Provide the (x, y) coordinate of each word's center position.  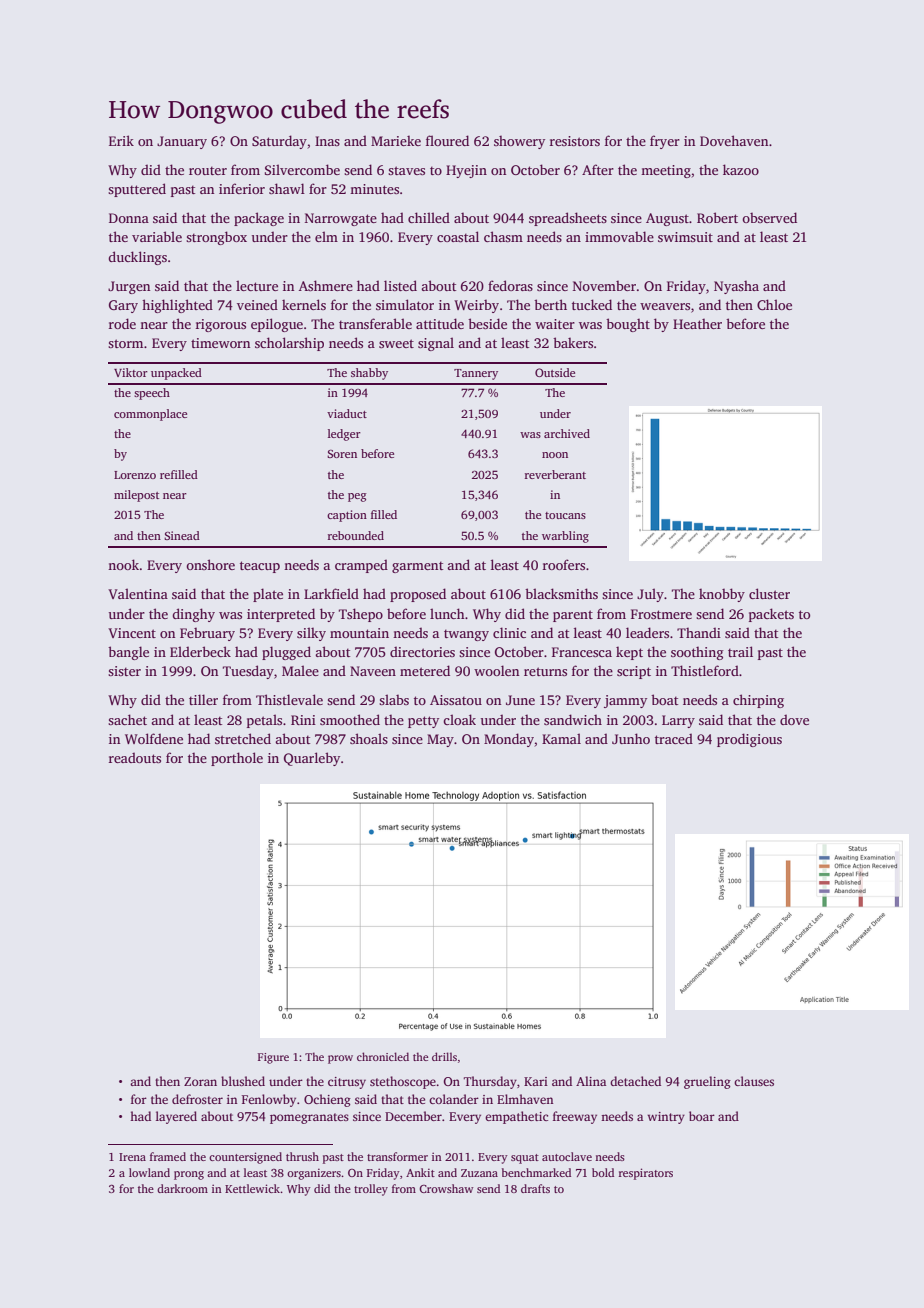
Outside (555, 372)
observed (769, 217)
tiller (203, 699)
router (208, 170)
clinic (509, 632)
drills (444, 1056)
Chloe (774, 304)
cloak (459, 719)
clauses (754, 1081)
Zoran (200, 1081)
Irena (132, 1157)
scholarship (289, 344)
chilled (429, 217)
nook (123, 564)
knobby (722, 595)
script (634, 672)
